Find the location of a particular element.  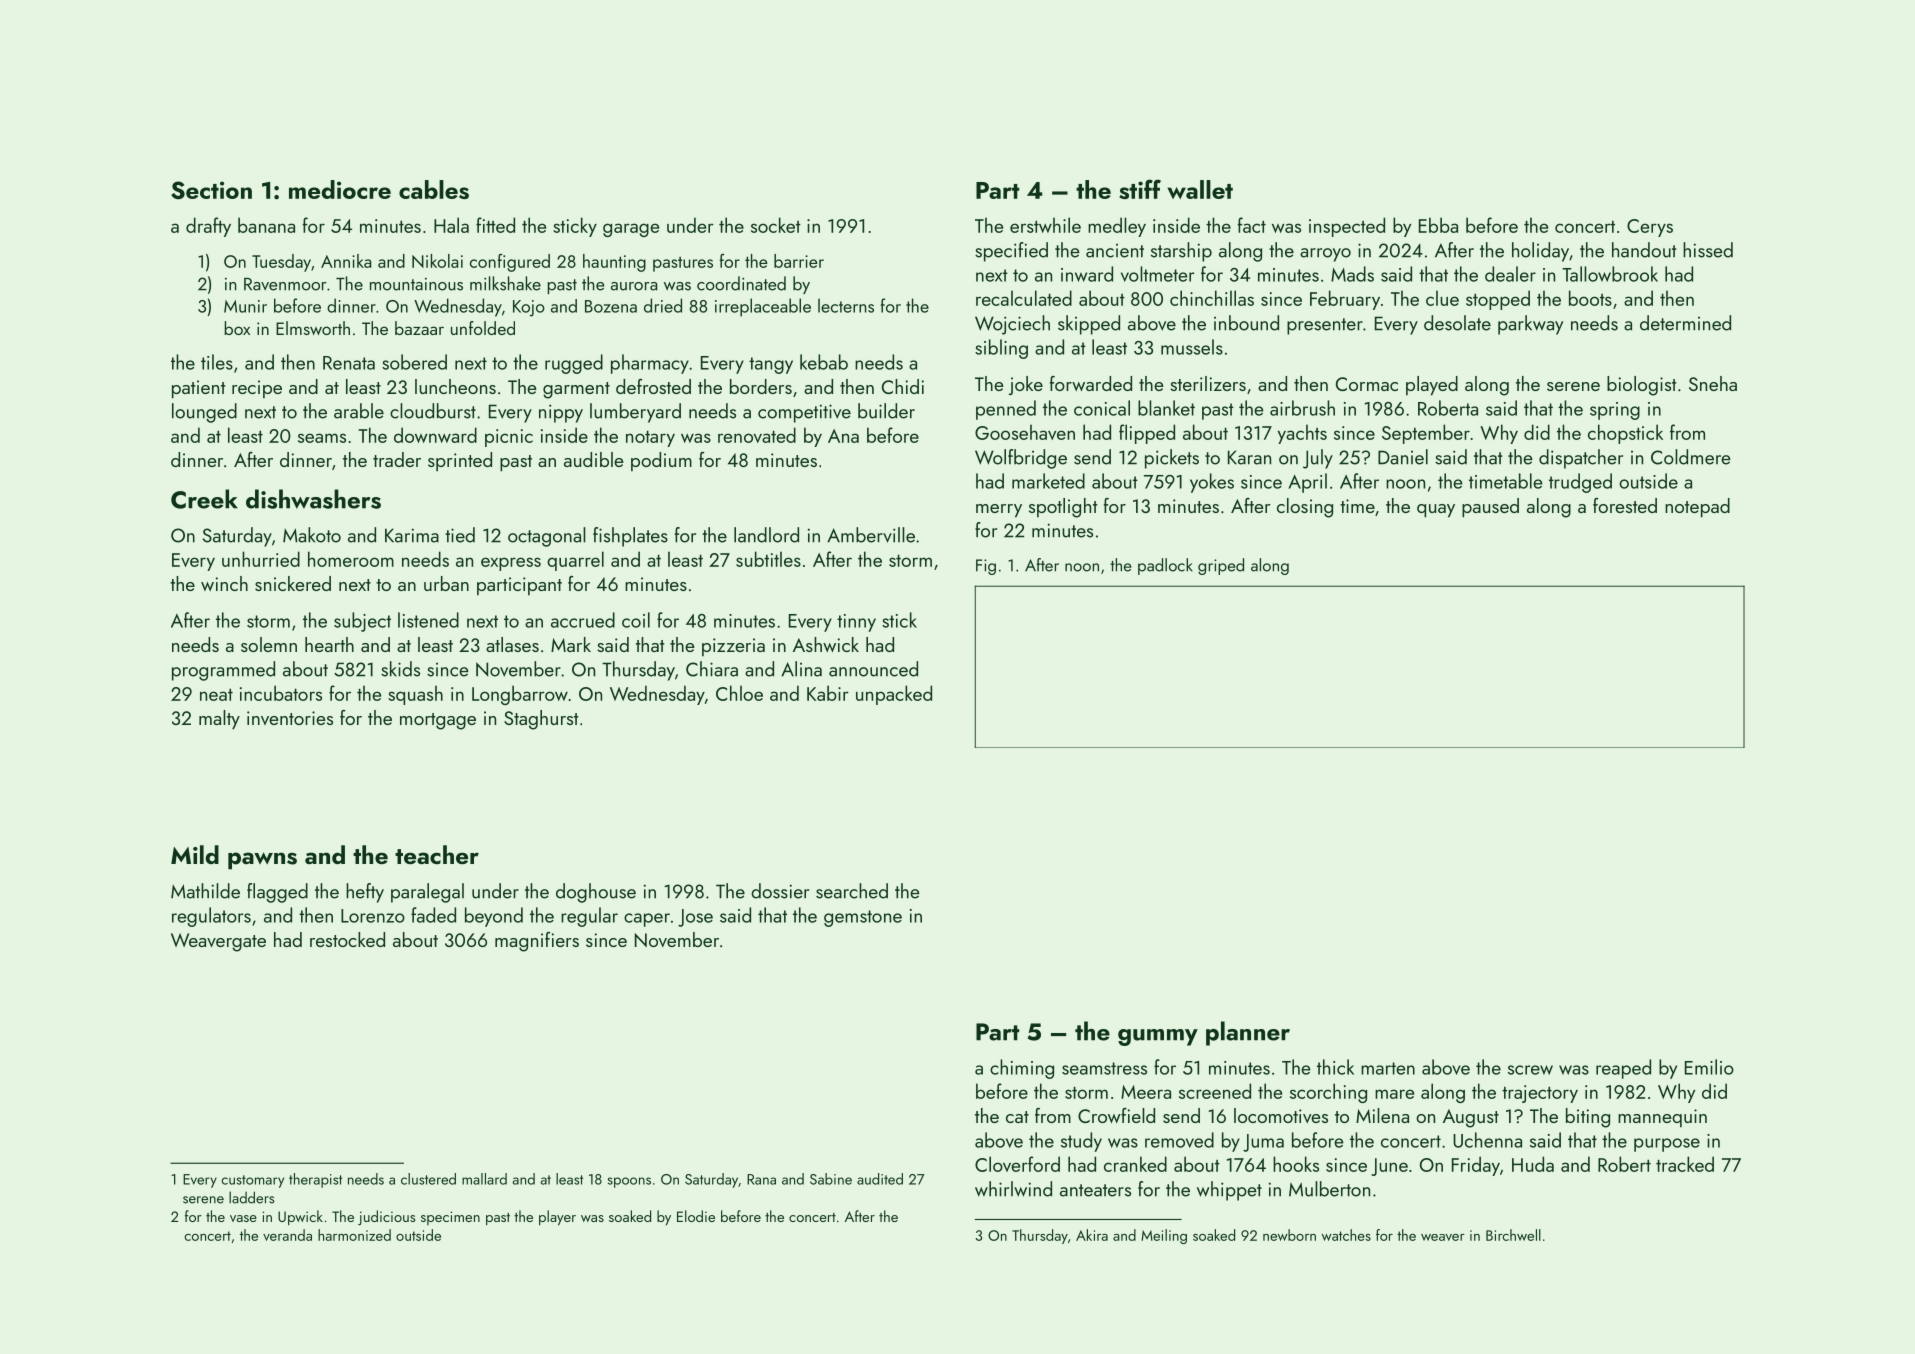

restocked is located at coordinates (347, 939).
